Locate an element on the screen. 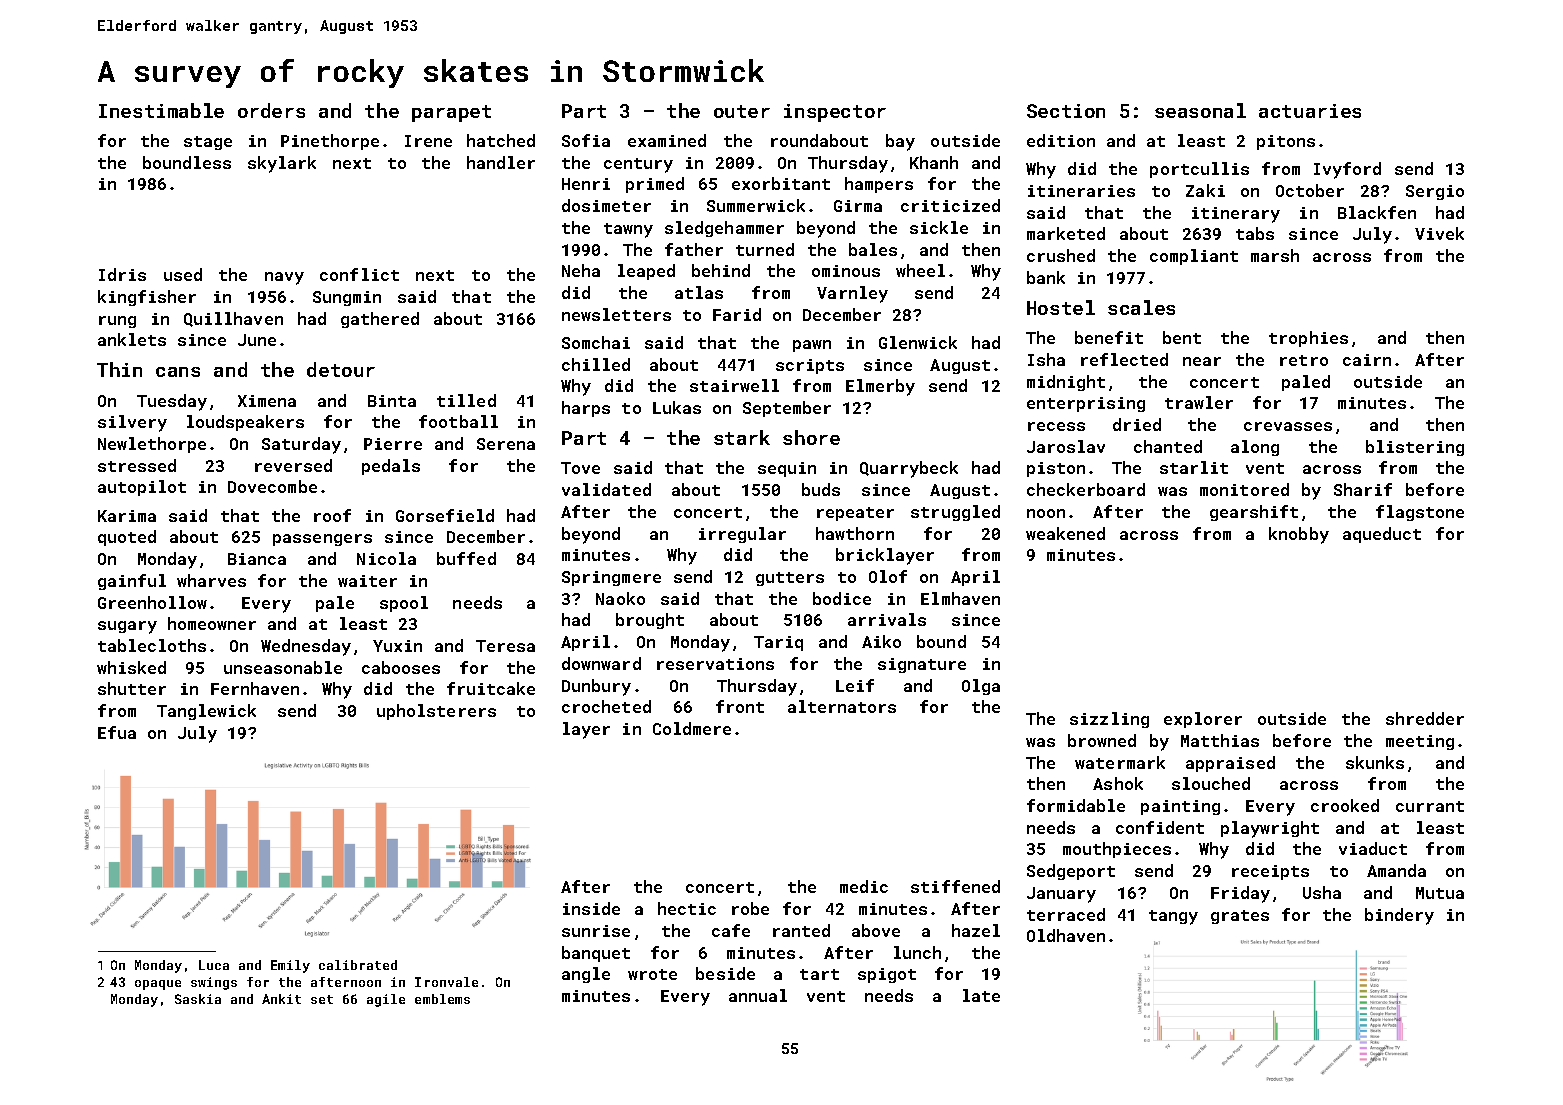  Inestimable is located at coordinates (161, 110).
